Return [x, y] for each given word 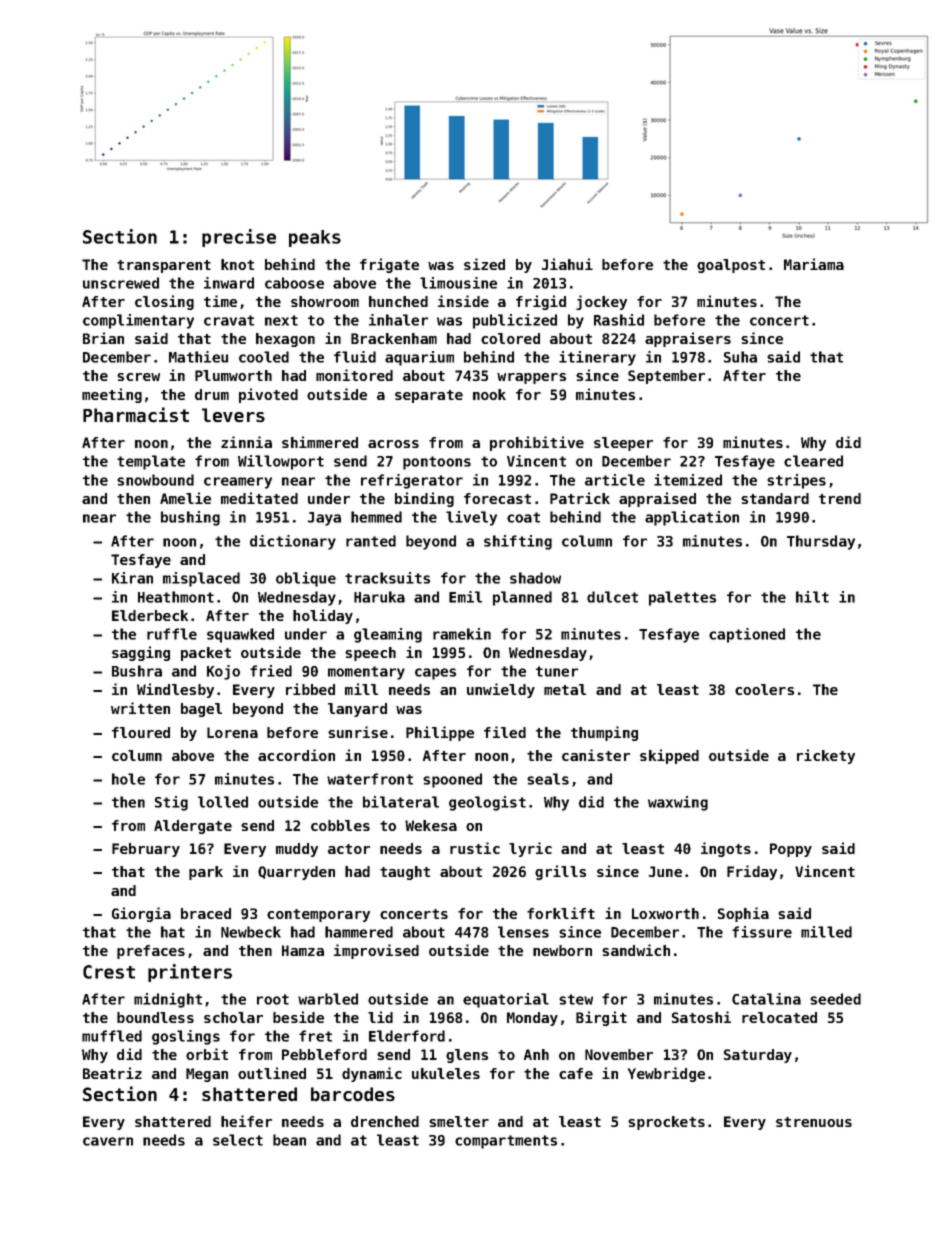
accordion [296, 755]
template [151, 462]
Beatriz [112, 1073]
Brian [103, 338]
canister [596, 755]
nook [489, 394]
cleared [813, 461]
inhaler [398, 320]
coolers [764, 689]
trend [840, 498]
